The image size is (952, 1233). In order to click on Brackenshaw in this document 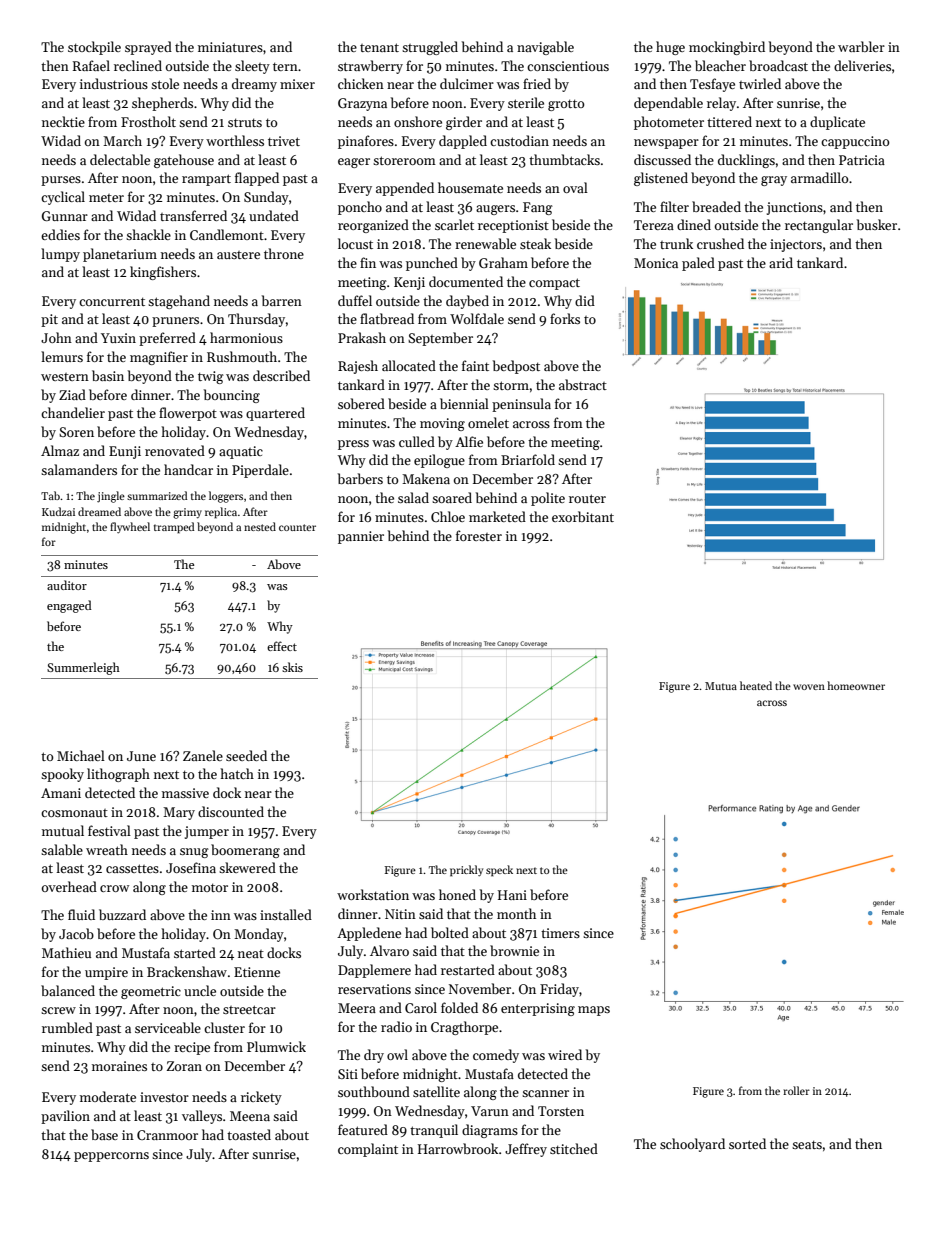, I will do `click(187, 971)`.
